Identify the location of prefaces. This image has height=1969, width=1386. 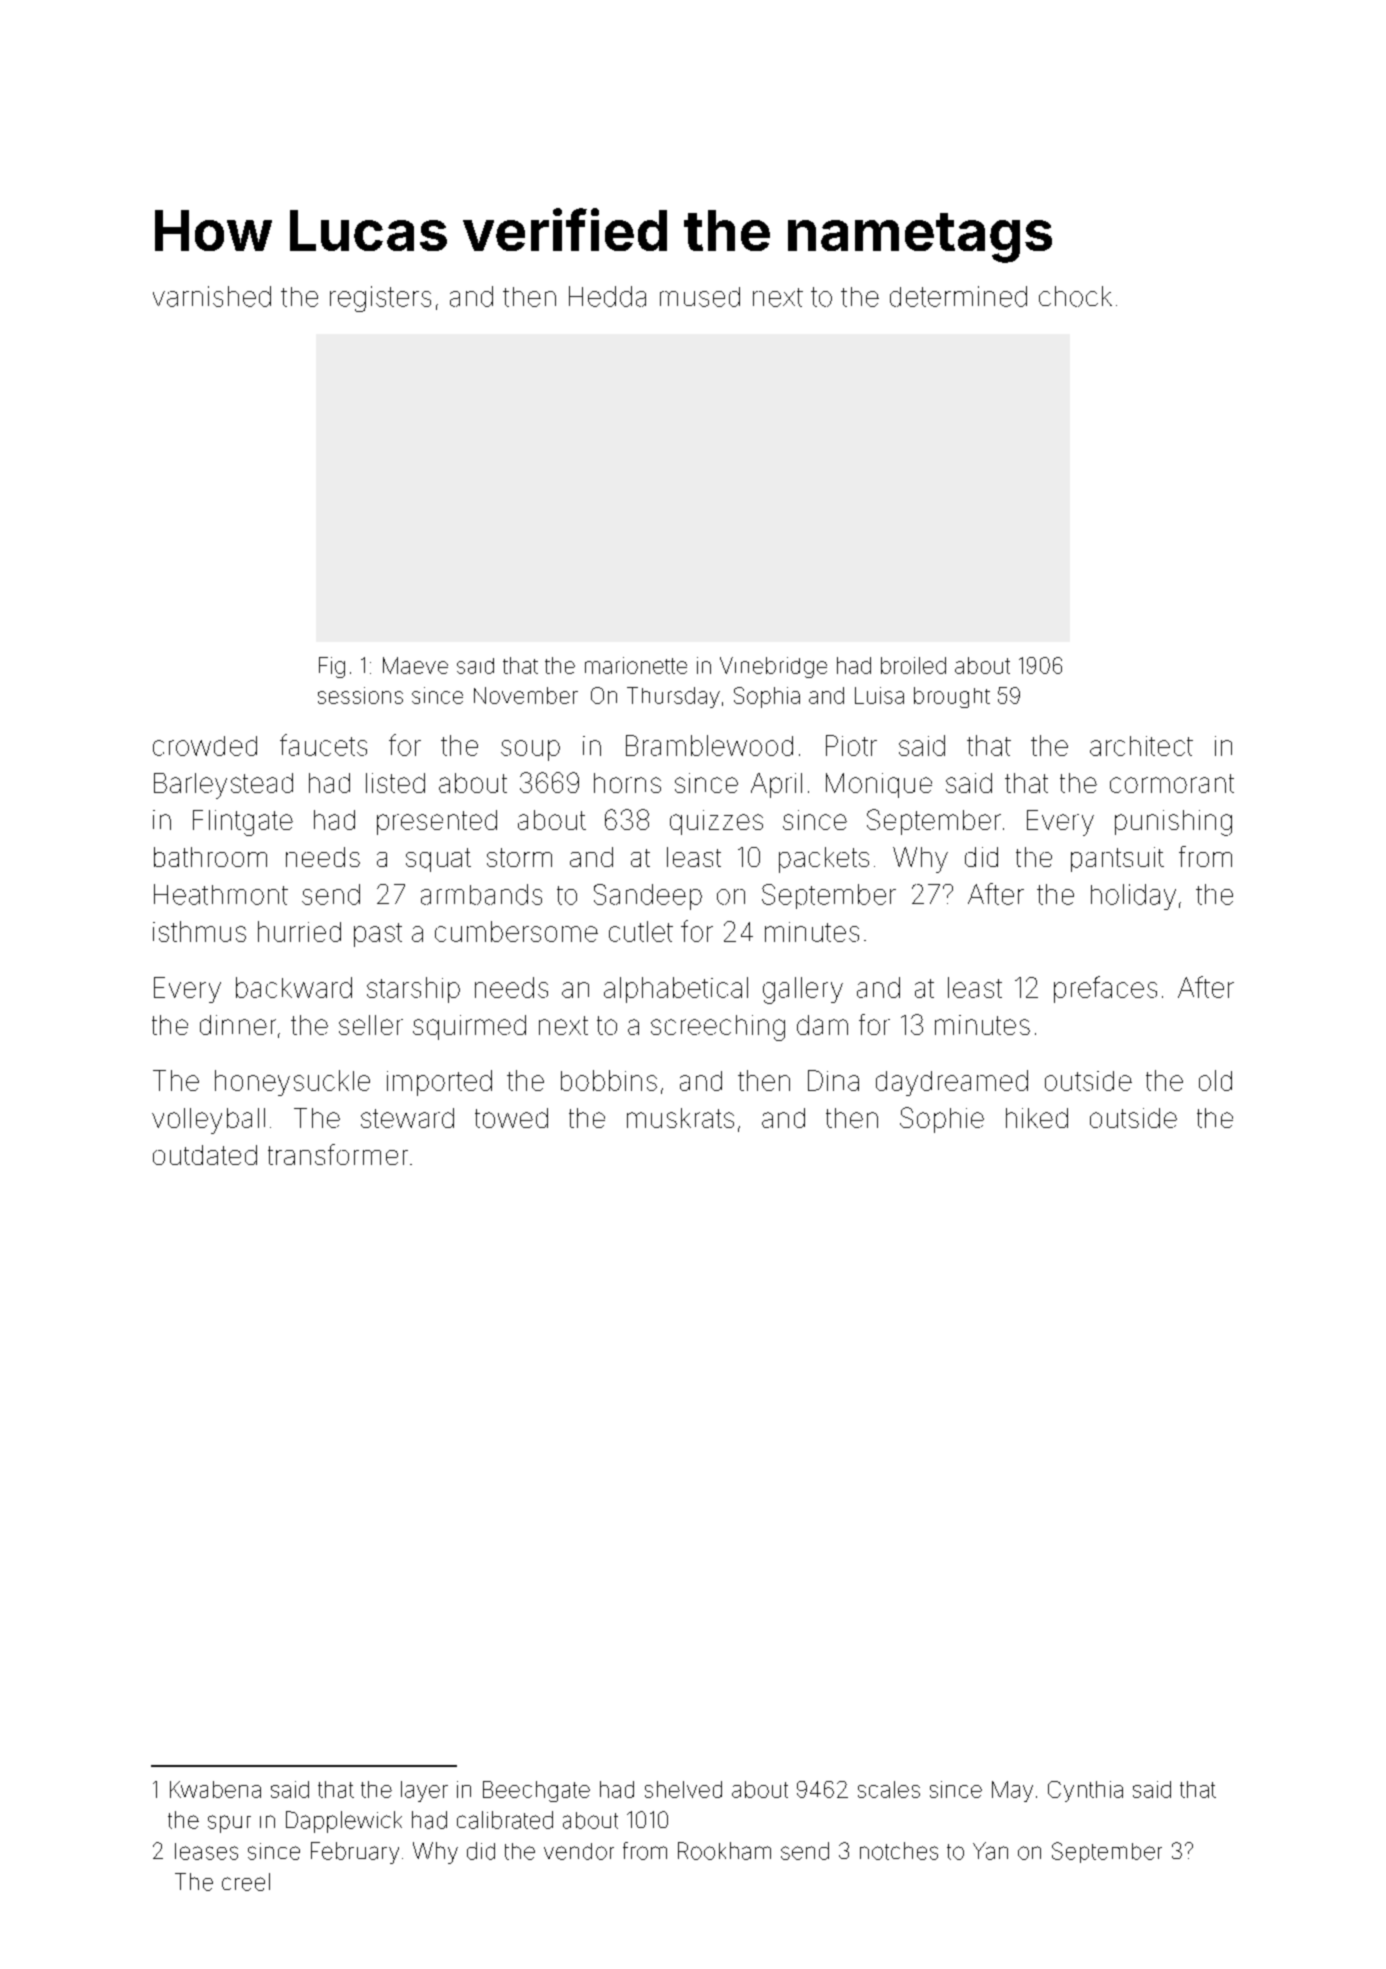
(1105, 989).
